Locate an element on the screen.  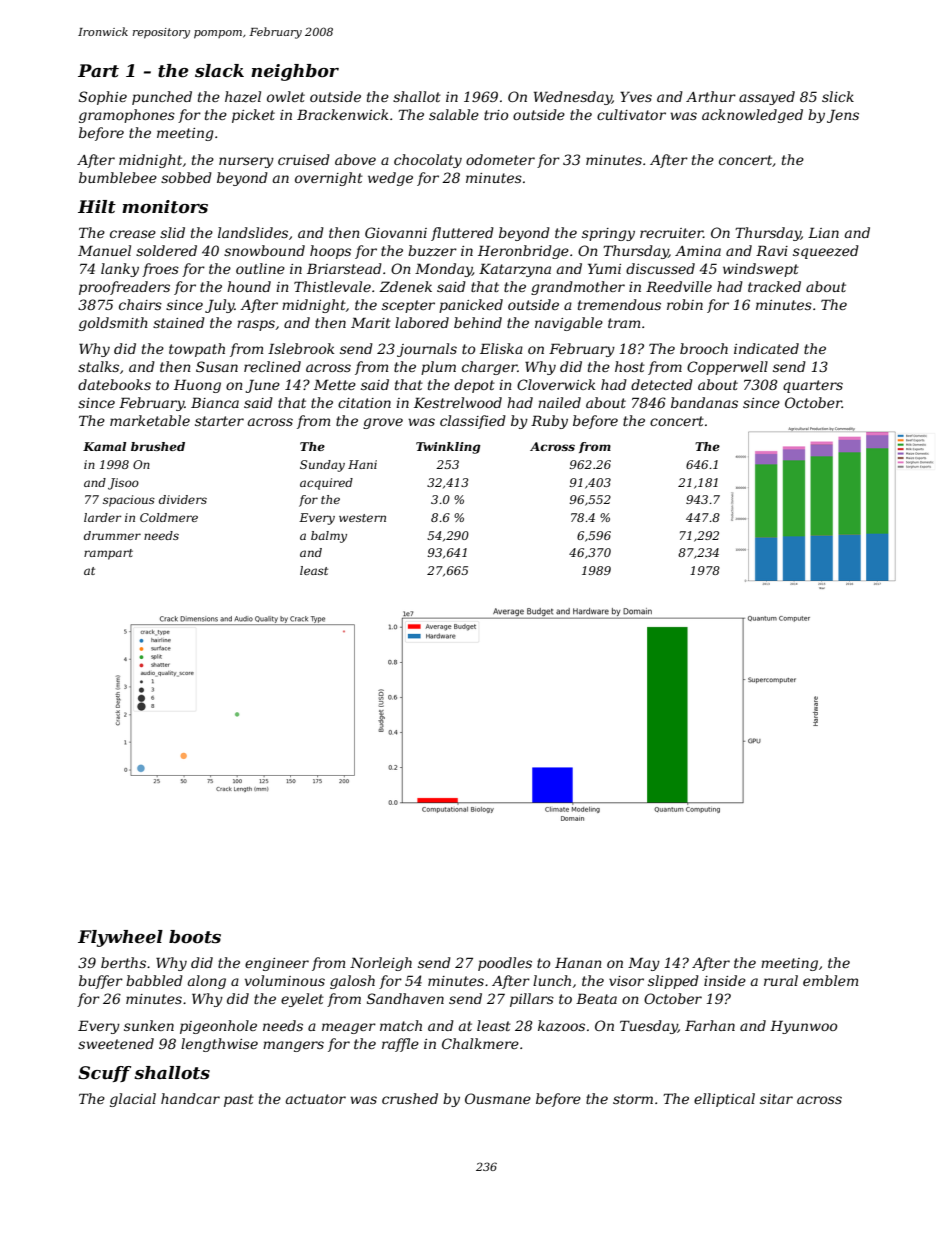
odometer is located at coordinates (500, 159).
